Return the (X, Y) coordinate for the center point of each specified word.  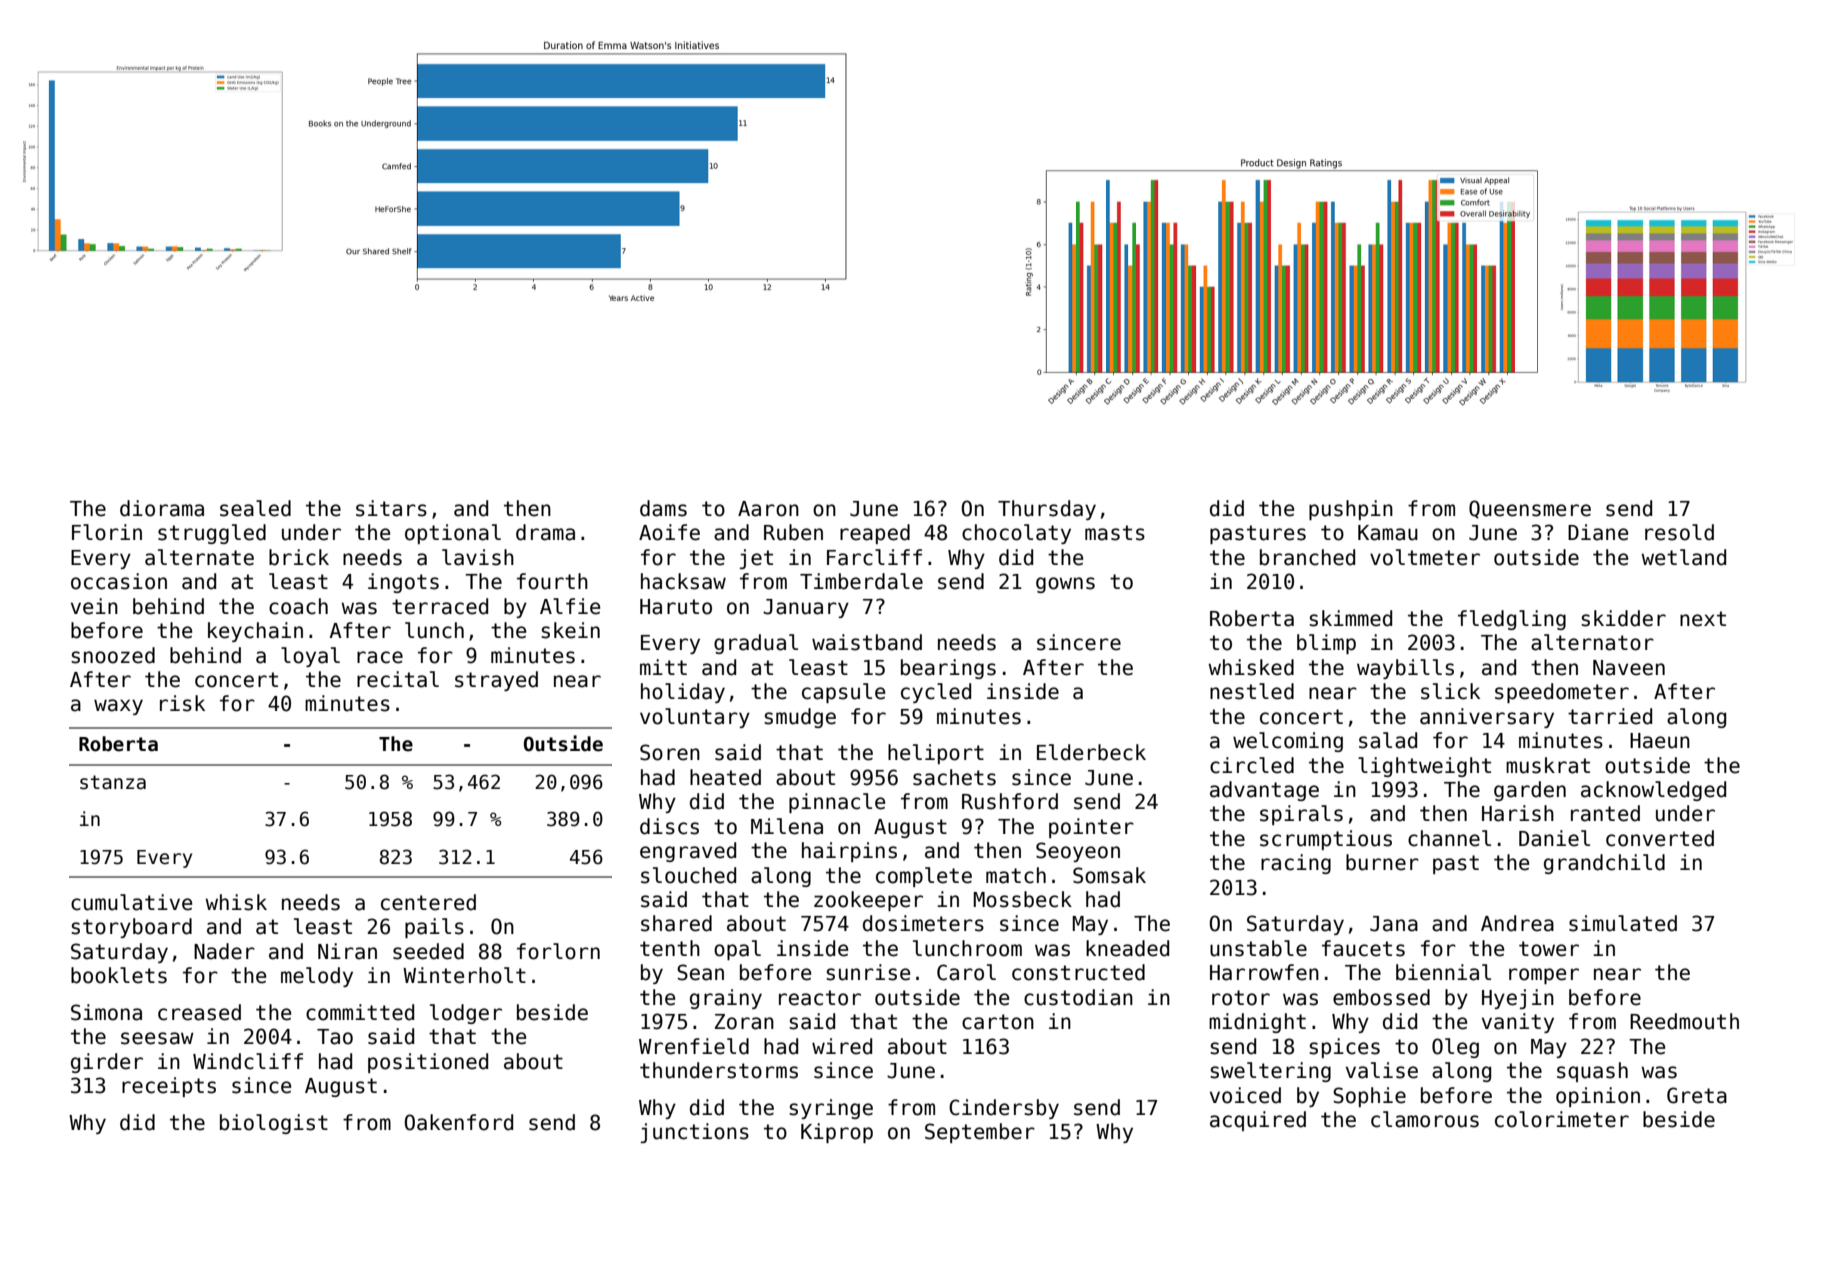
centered (428, 902)
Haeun (1660, 741)
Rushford (1010, 801)
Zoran (744, 1022)
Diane (1598, 532)
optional (453, 534)
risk (182, 703)
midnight (1257, 1023)
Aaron (768, 509)
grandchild (1604, 864)
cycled (936, 693)
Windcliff (248, 1061)
